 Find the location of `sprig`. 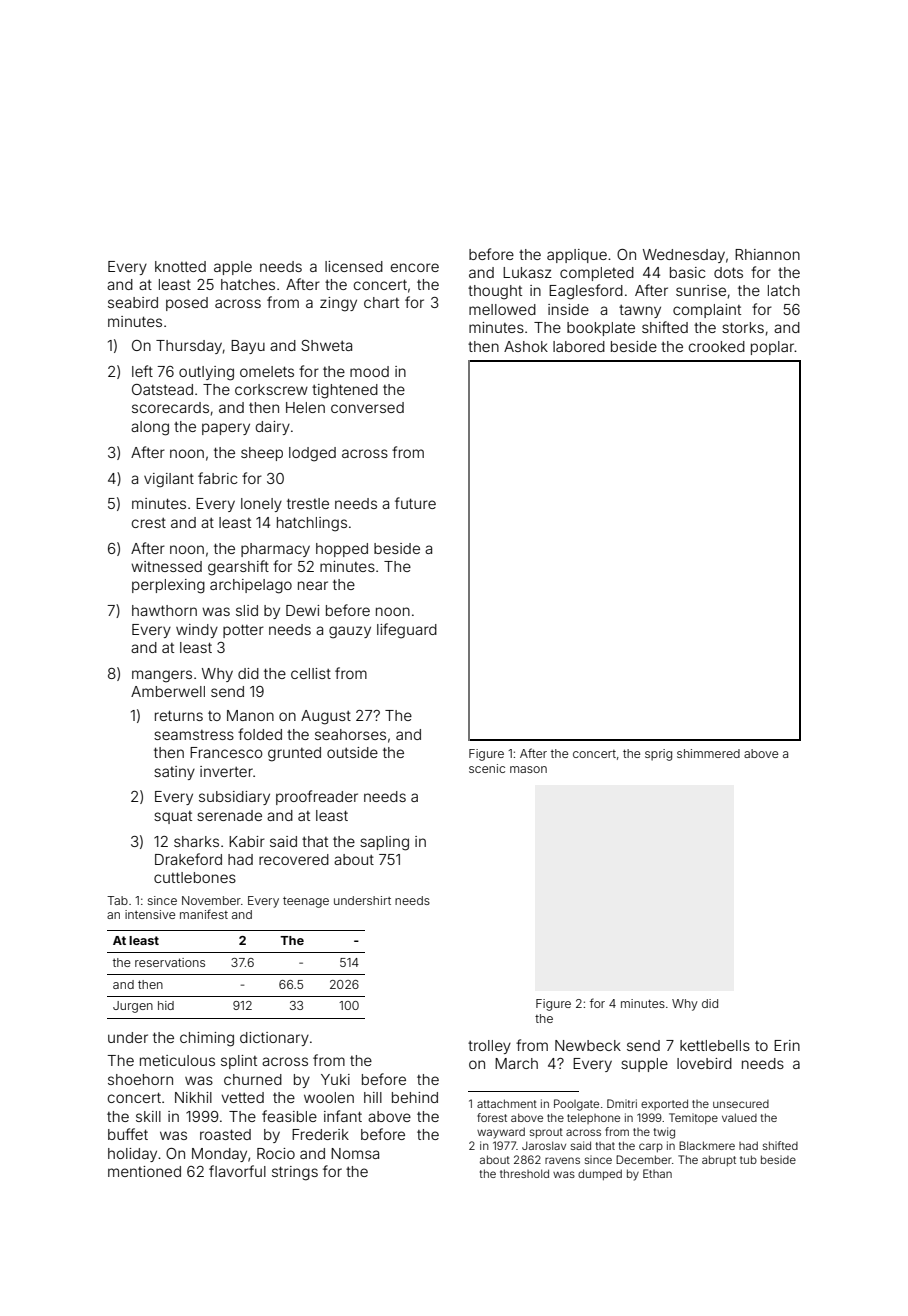

sprig is located at coordinates (658, 755).
